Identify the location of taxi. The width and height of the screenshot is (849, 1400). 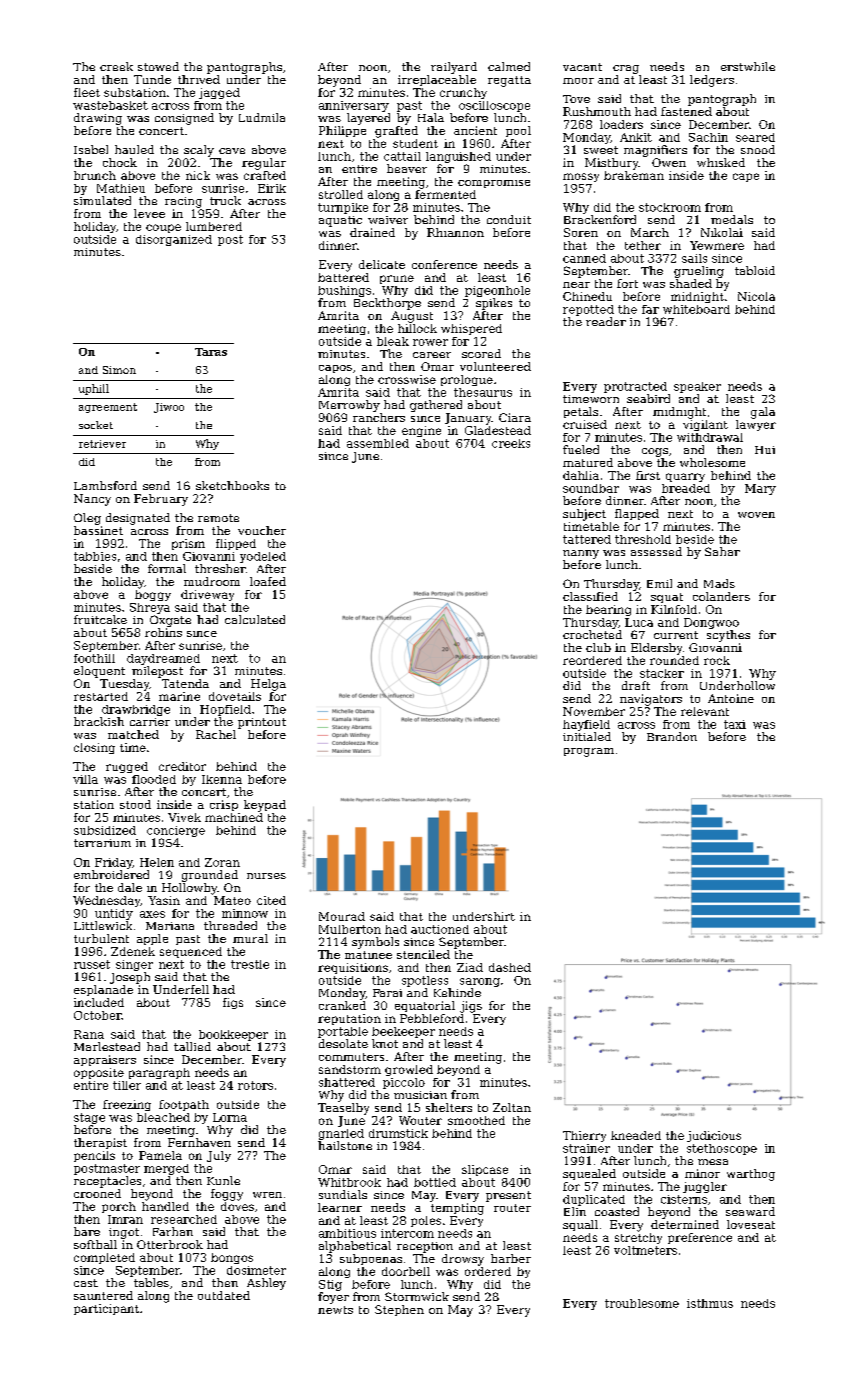
(735, 724).
